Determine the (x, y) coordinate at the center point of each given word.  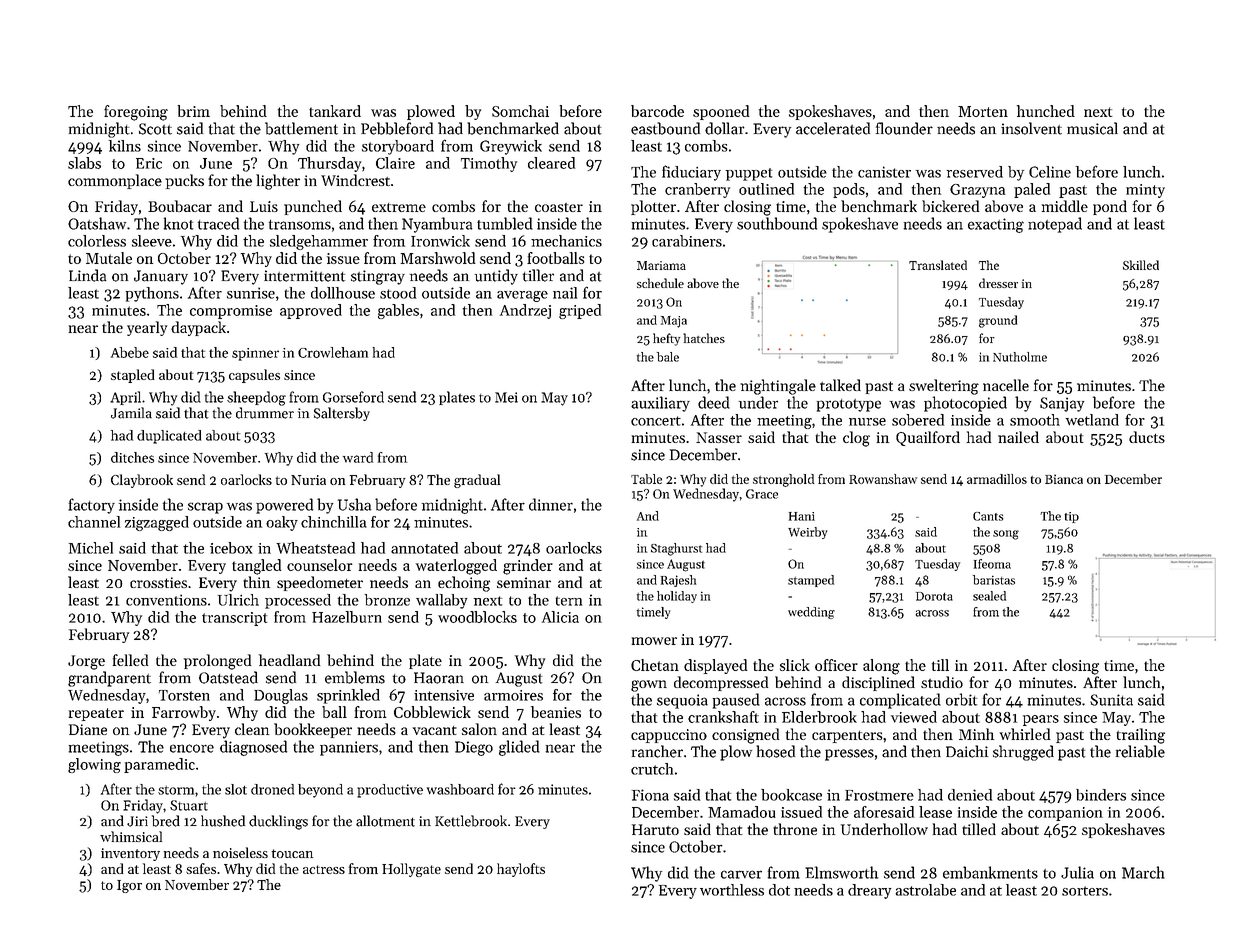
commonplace (115, 181)
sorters (1085, 891)
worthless (732, 890)
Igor (129, 886)
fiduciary (691, 173)
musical (1092, 128)
